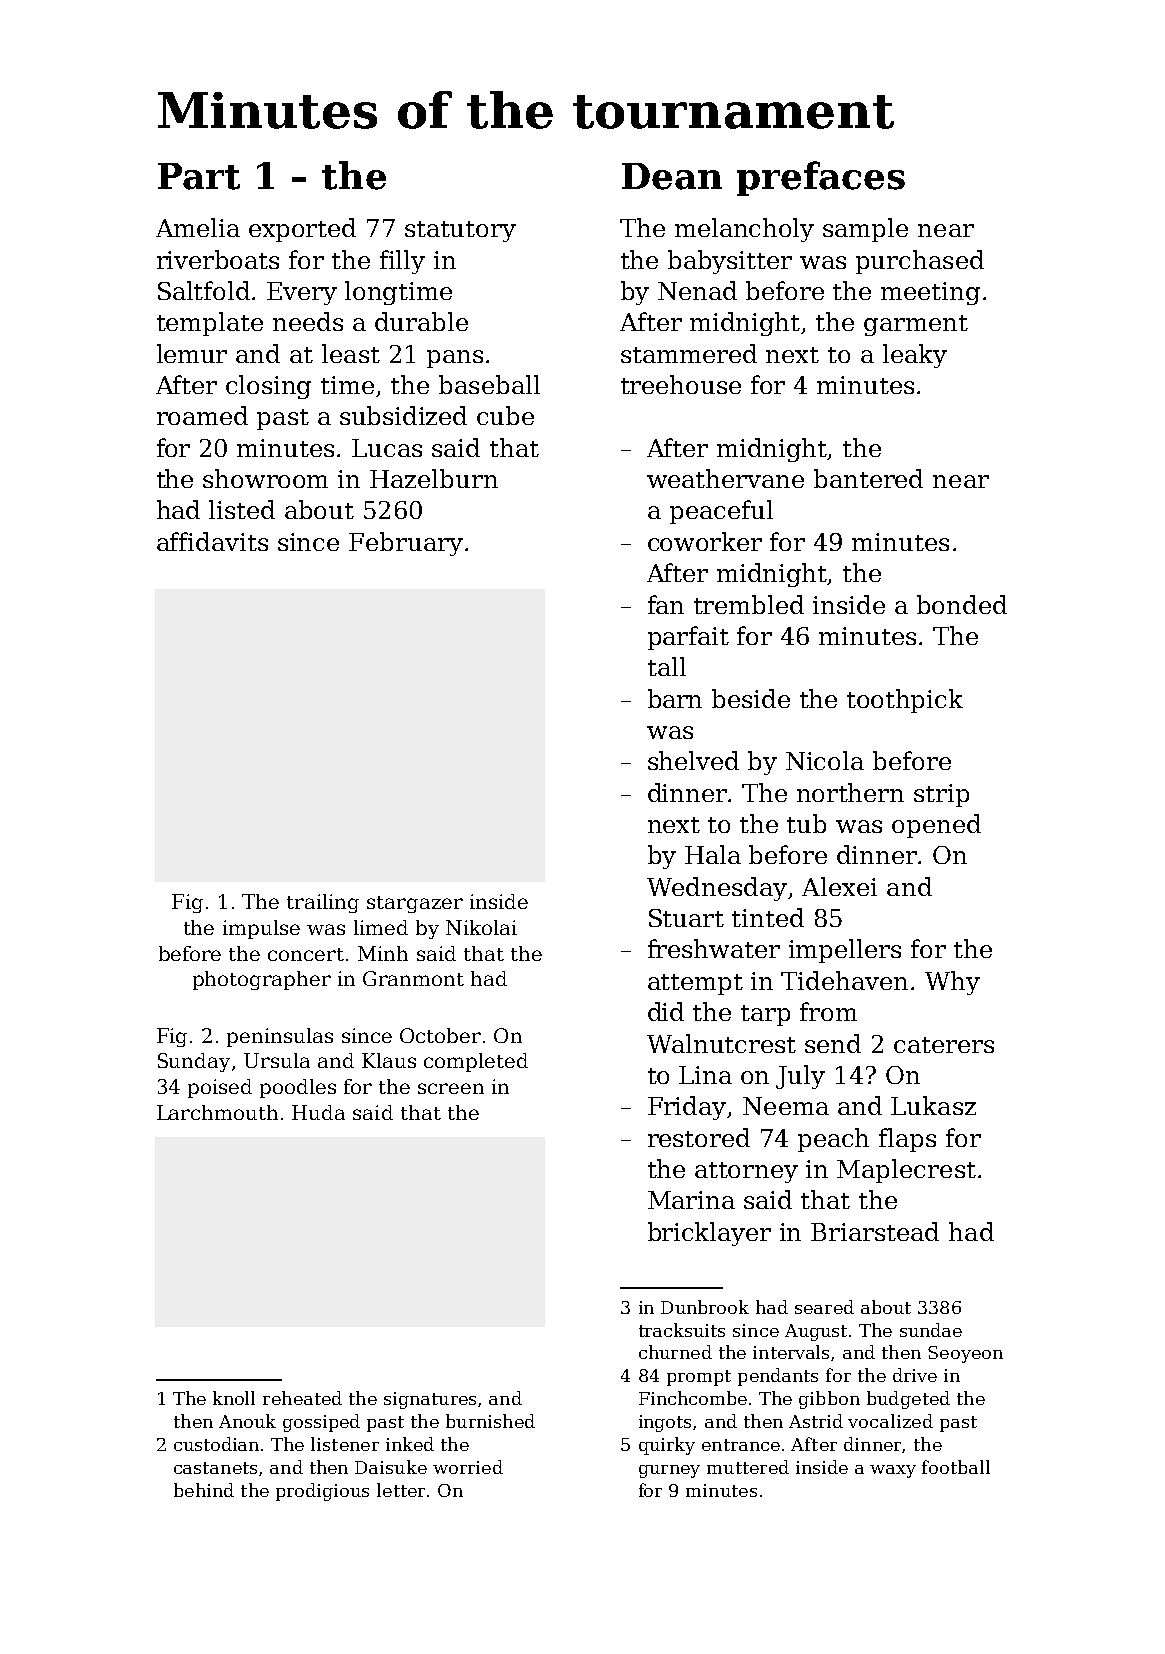  I want to click on Briarstead, so click(875, 1231).
